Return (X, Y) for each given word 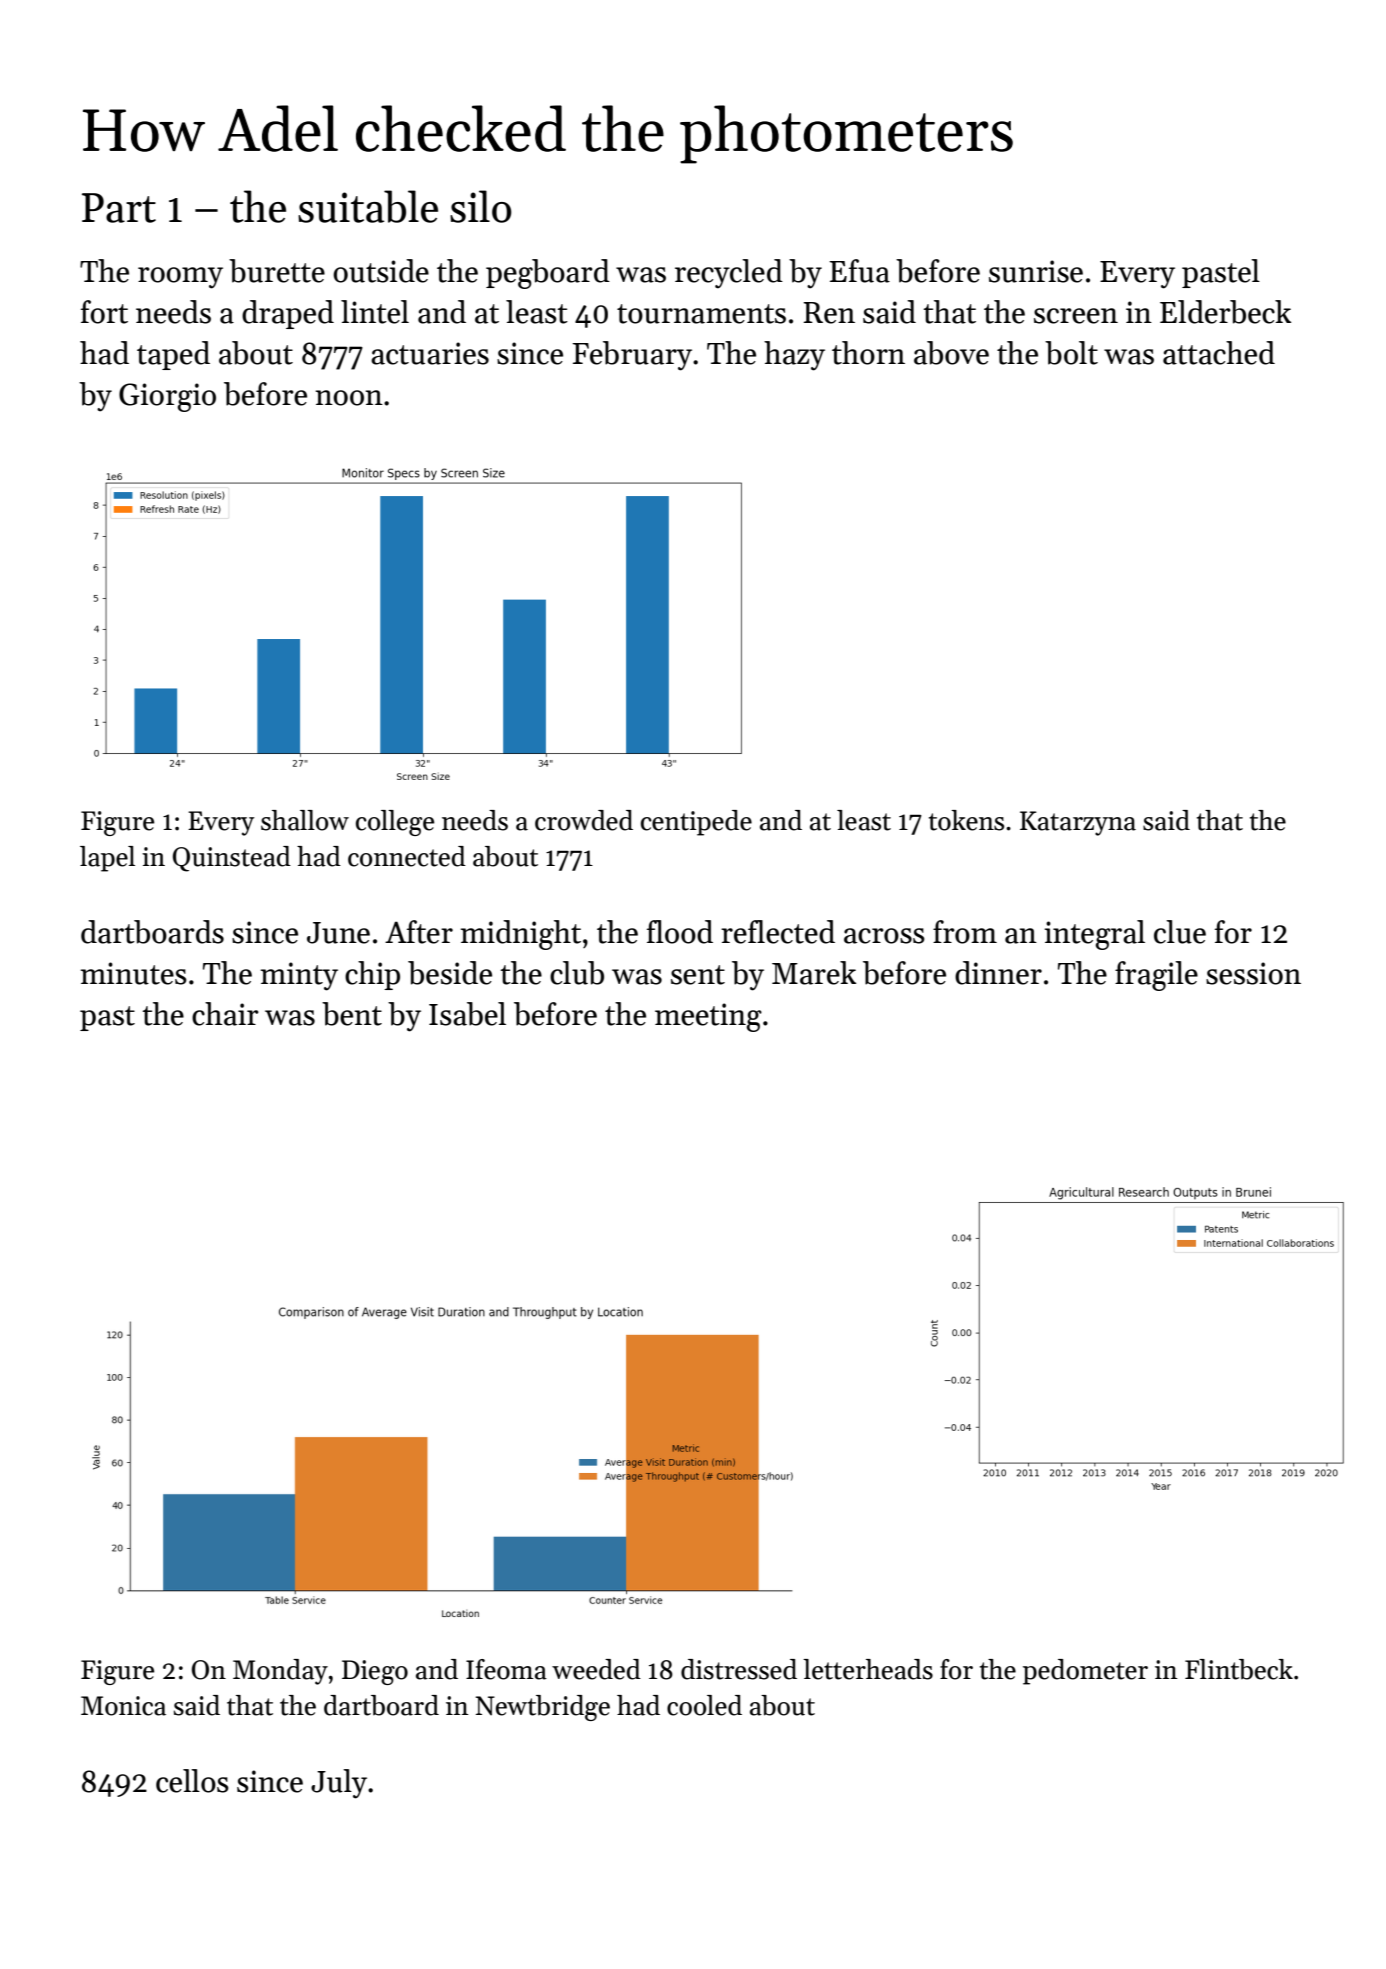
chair (225, 1014)
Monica (123, 1706)
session (1253, 973)
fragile (1156, 976)
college (395, 823)
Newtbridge (542, 1708)
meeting (708, 1017)
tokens (966, 820)
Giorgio (167, 397)
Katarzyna (1078, 823)
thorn (868, 353)
